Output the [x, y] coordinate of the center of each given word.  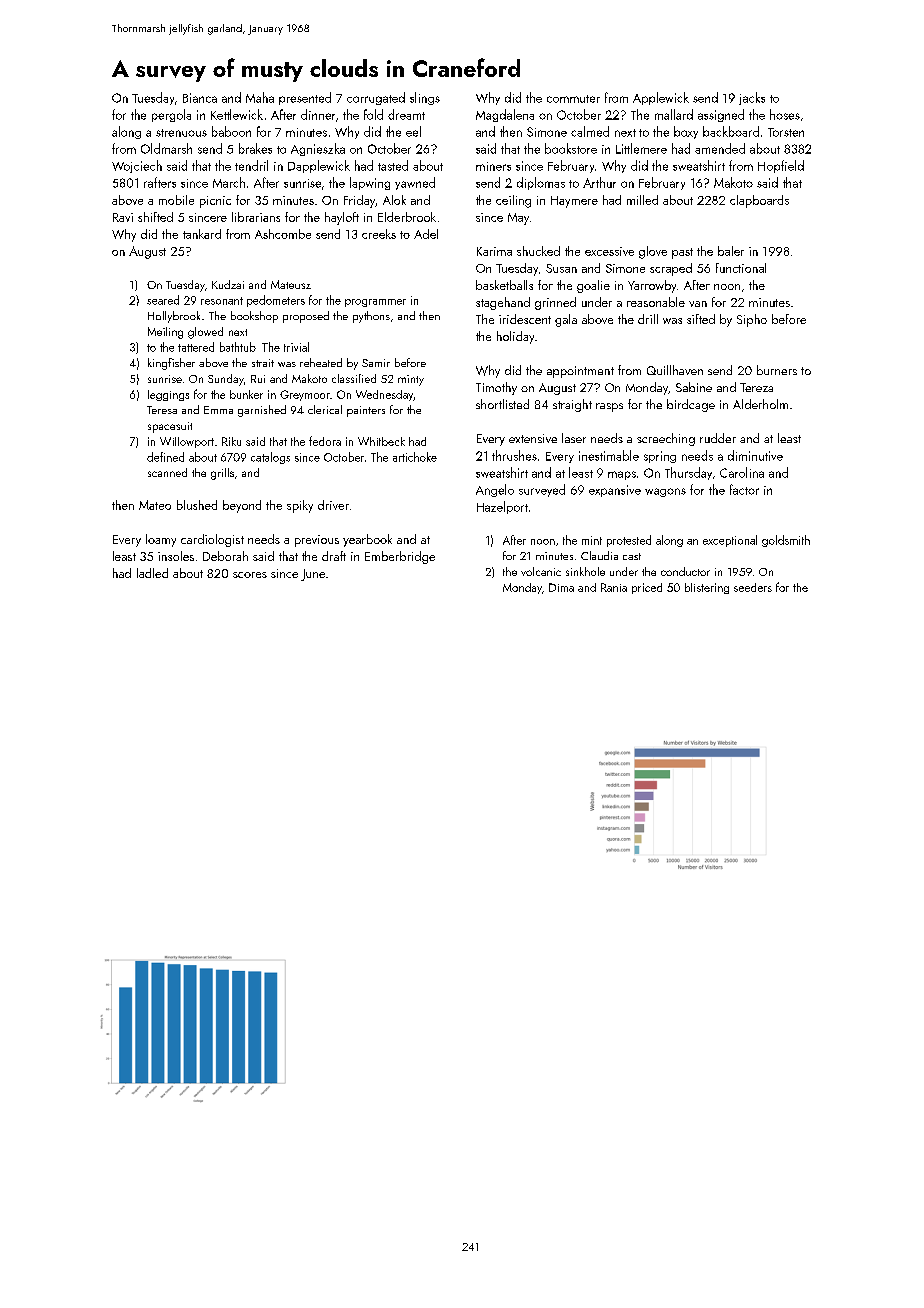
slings [425, 98]
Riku [231, 441]
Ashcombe [283, 234]
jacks [752, 98]
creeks [379, 234]
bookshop [254, 317]
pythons [371, 317]
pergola [171, 115]
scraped [671, 269]
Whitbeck [381, 441]
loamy [161, 540]
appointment [580, 372]
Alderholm [760, 404]
